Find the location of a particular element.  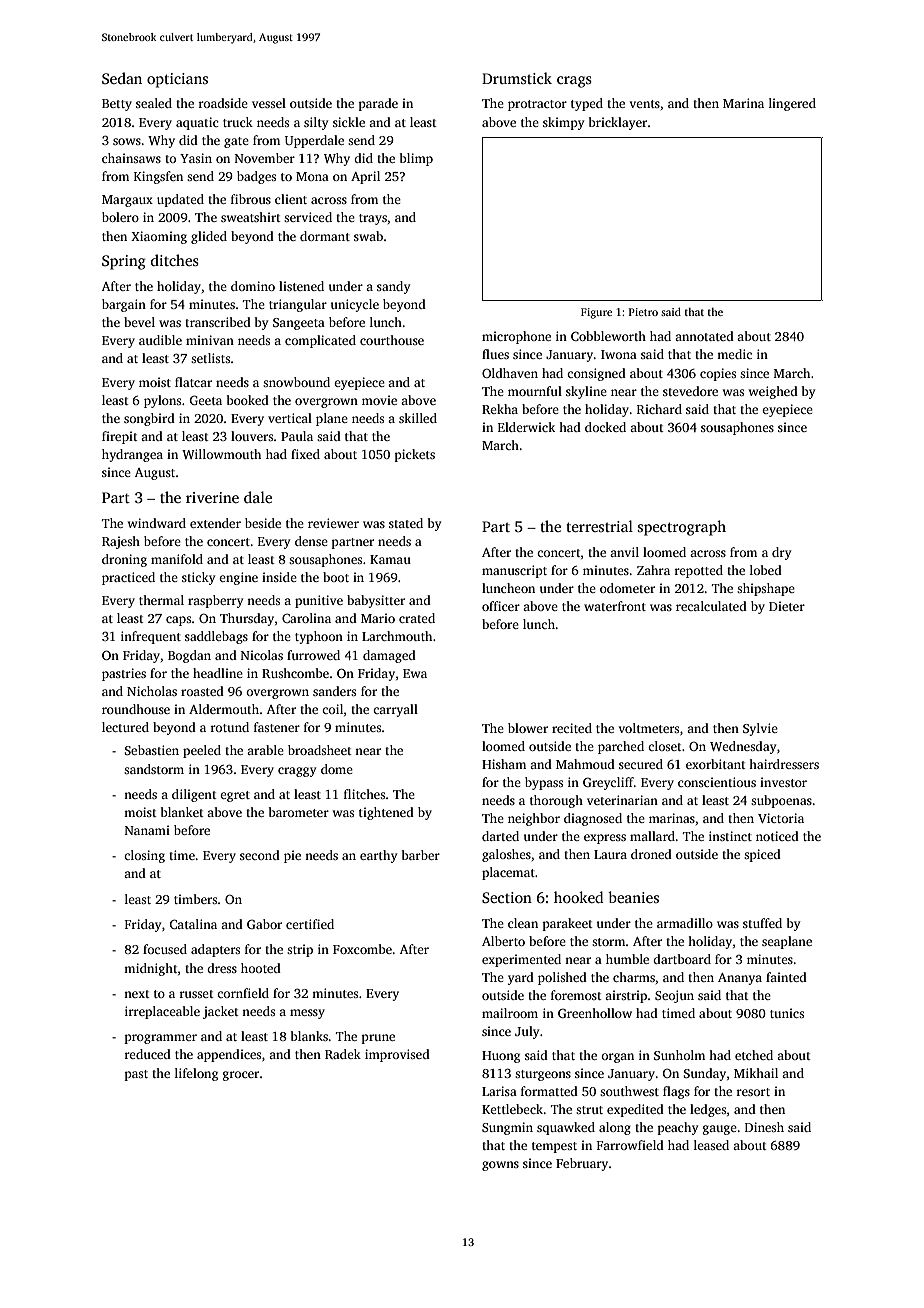

flues is located at coordinates (495, 354).
